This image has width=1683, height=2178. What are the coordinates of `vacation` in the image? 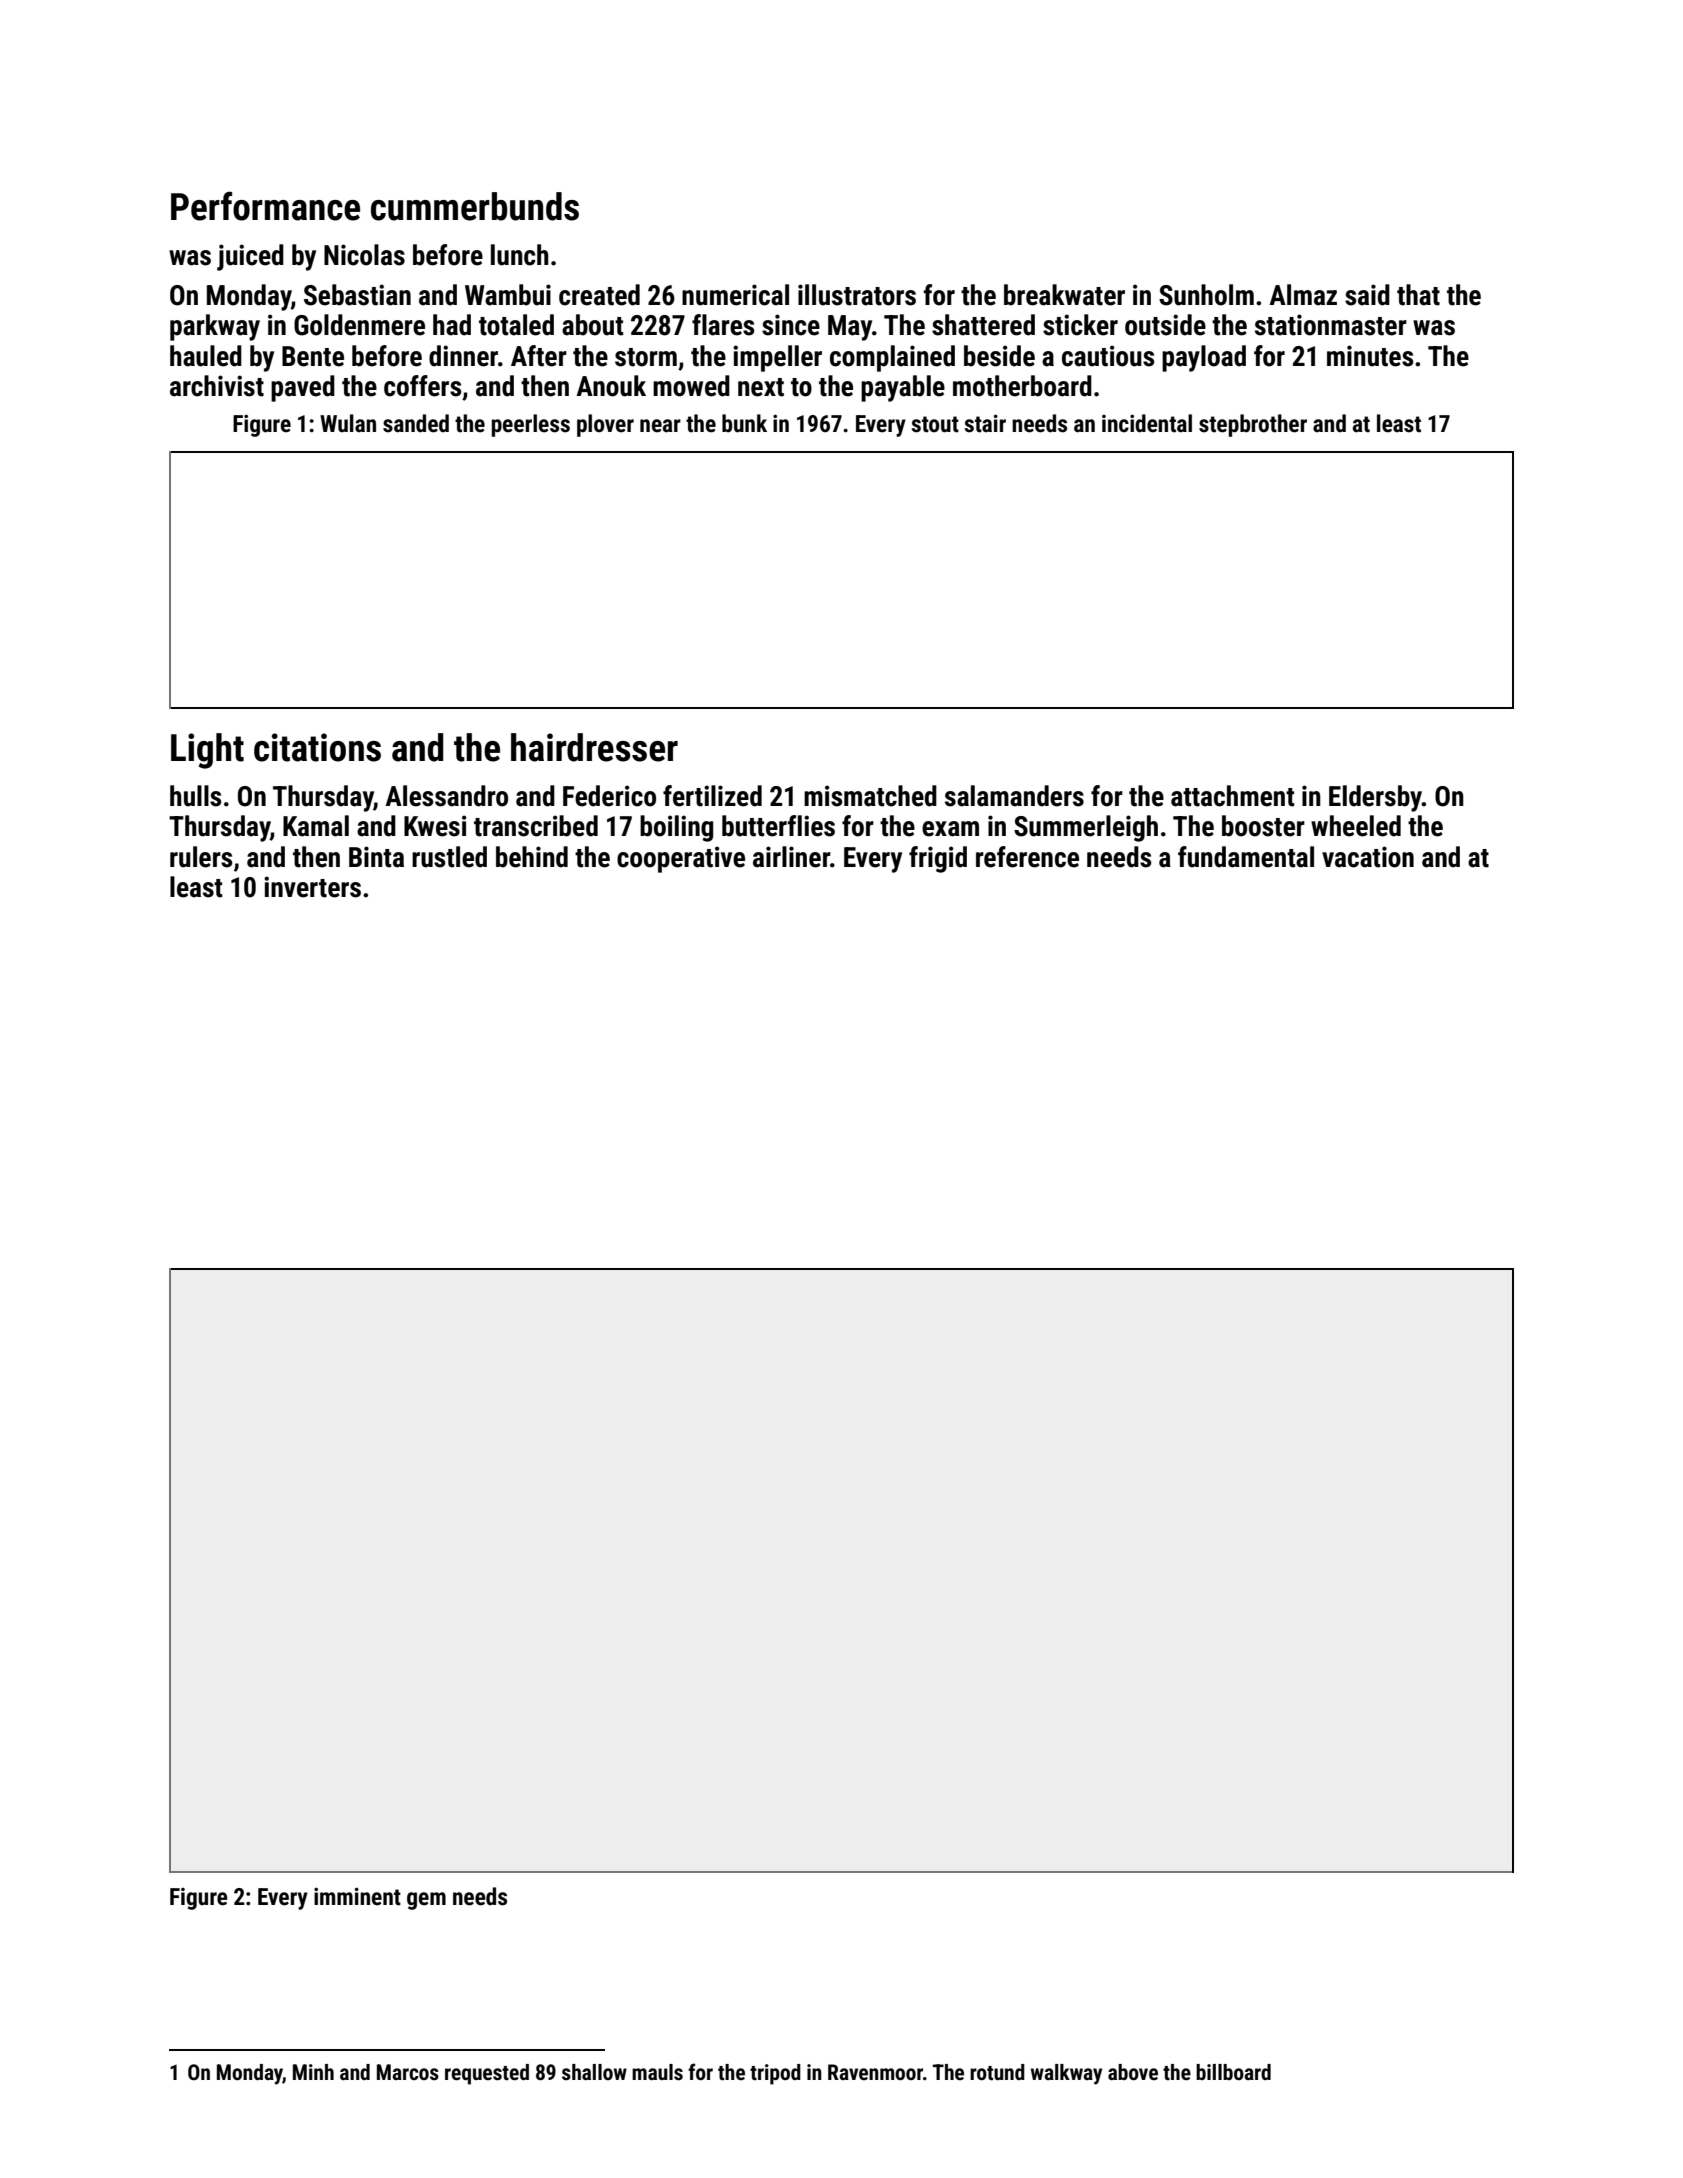 It's located at (1368, 857).
